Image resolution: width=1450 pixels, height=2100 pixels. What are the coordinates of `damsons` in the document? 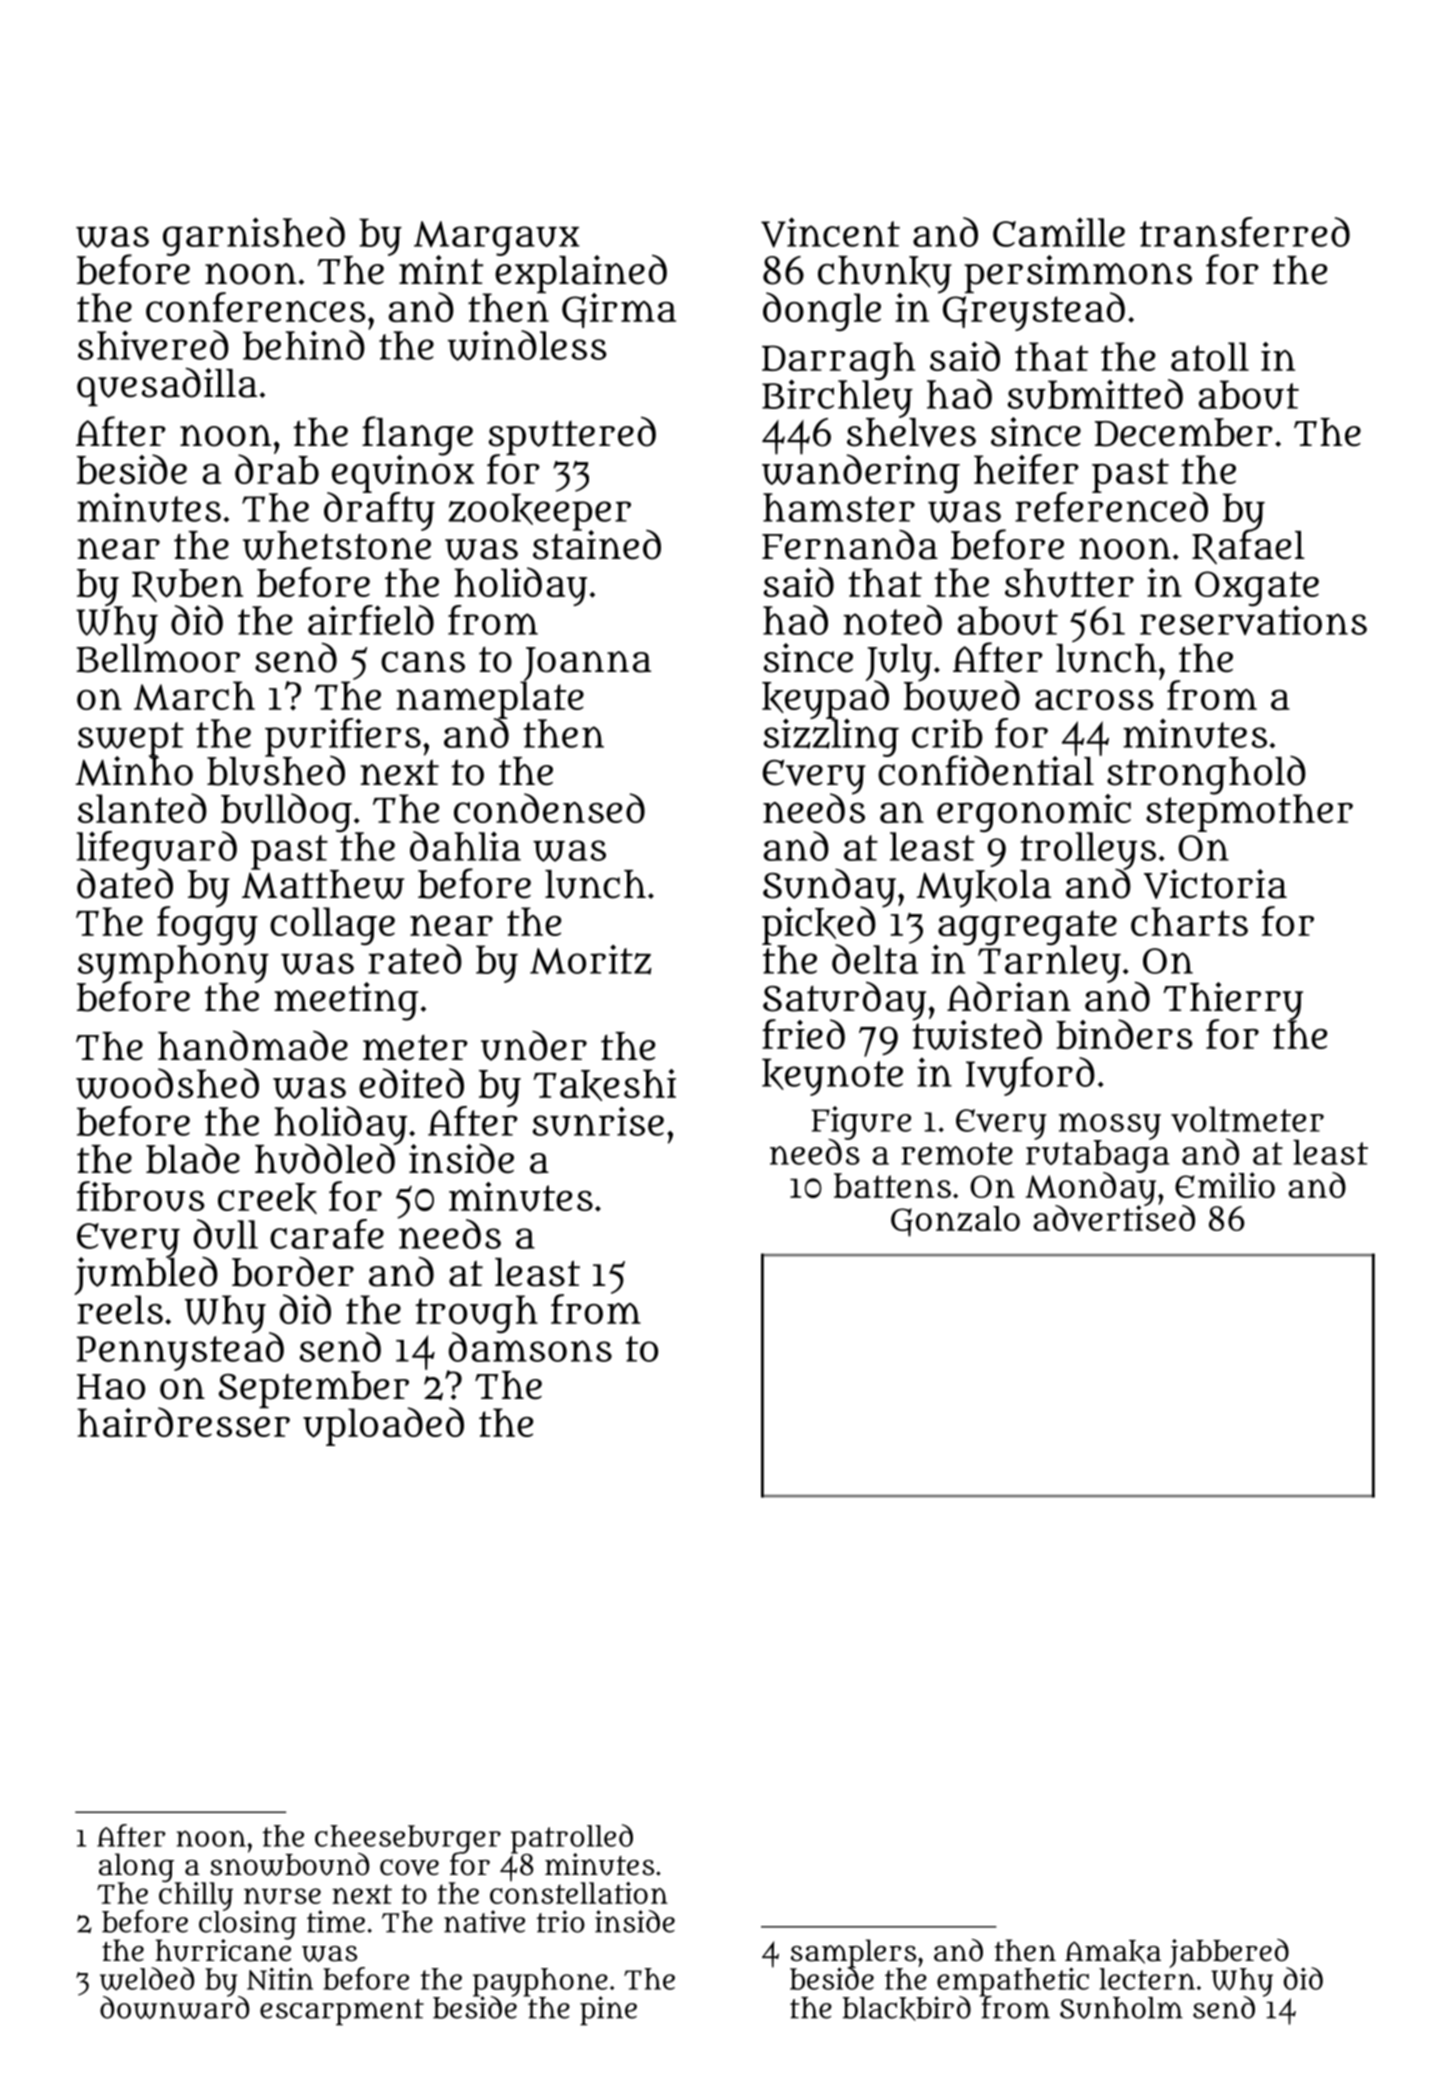 It's located at (530, 1347).
